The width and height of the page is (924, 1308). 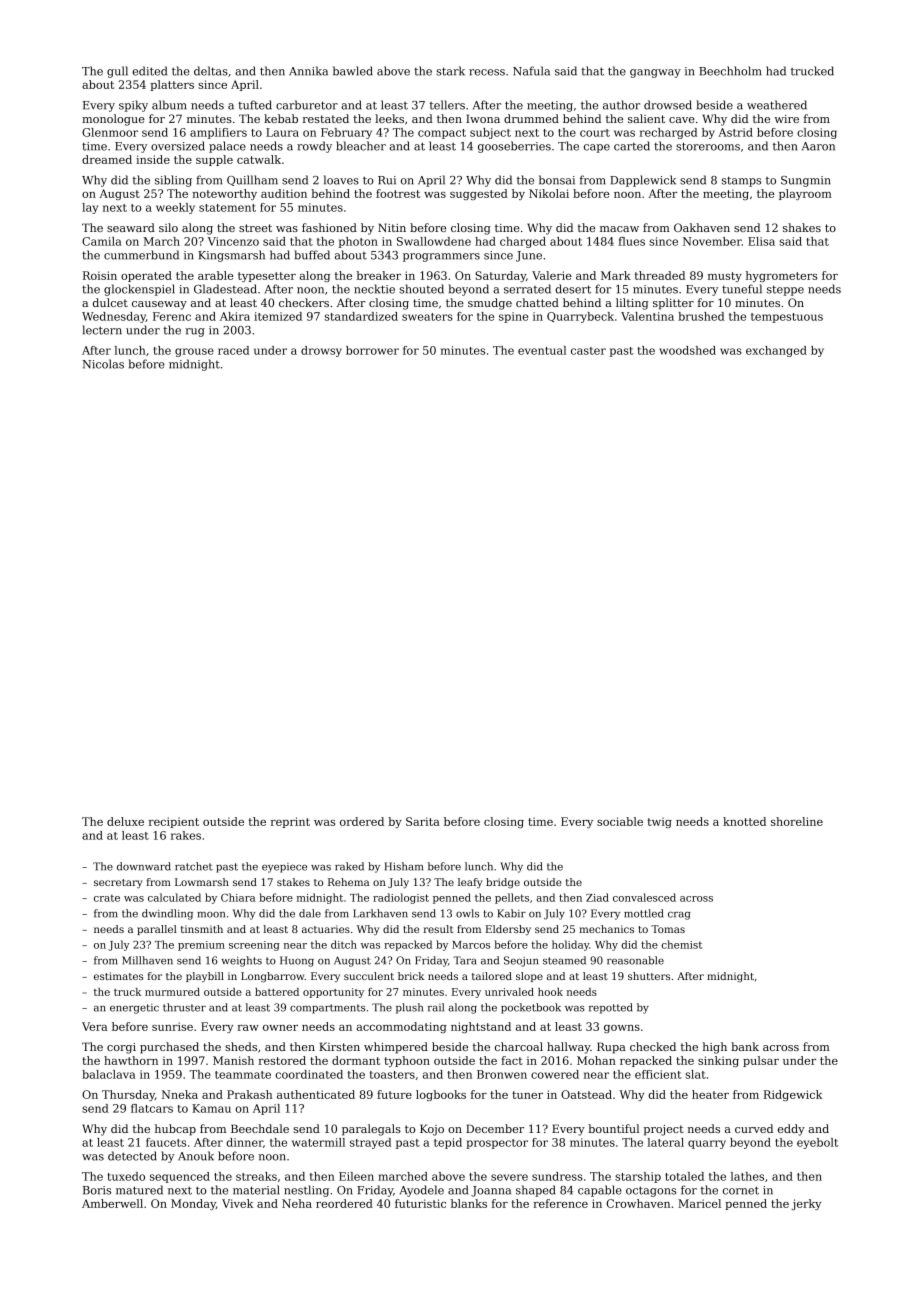 What do you see at coordinates (423, 821) in the page?
I see `Sarita` at bounding box center [423, 821].
